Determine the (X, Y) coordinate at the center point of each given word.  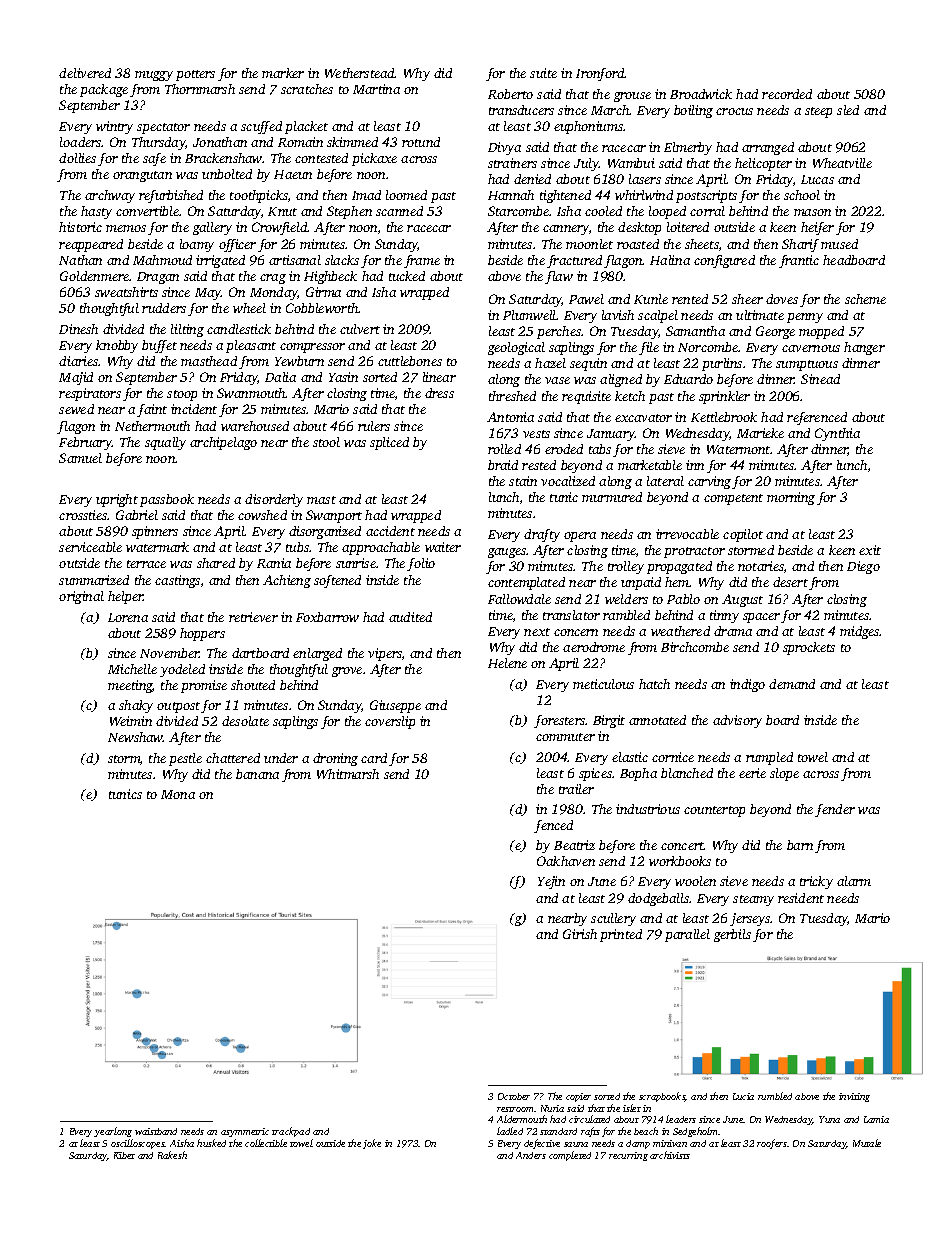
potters (195, 75)
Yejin (551, 882)
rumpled (769, 758)
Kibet (124, 1155)
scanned (399, 211)
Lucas (817, 179)
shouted (253, 685)
